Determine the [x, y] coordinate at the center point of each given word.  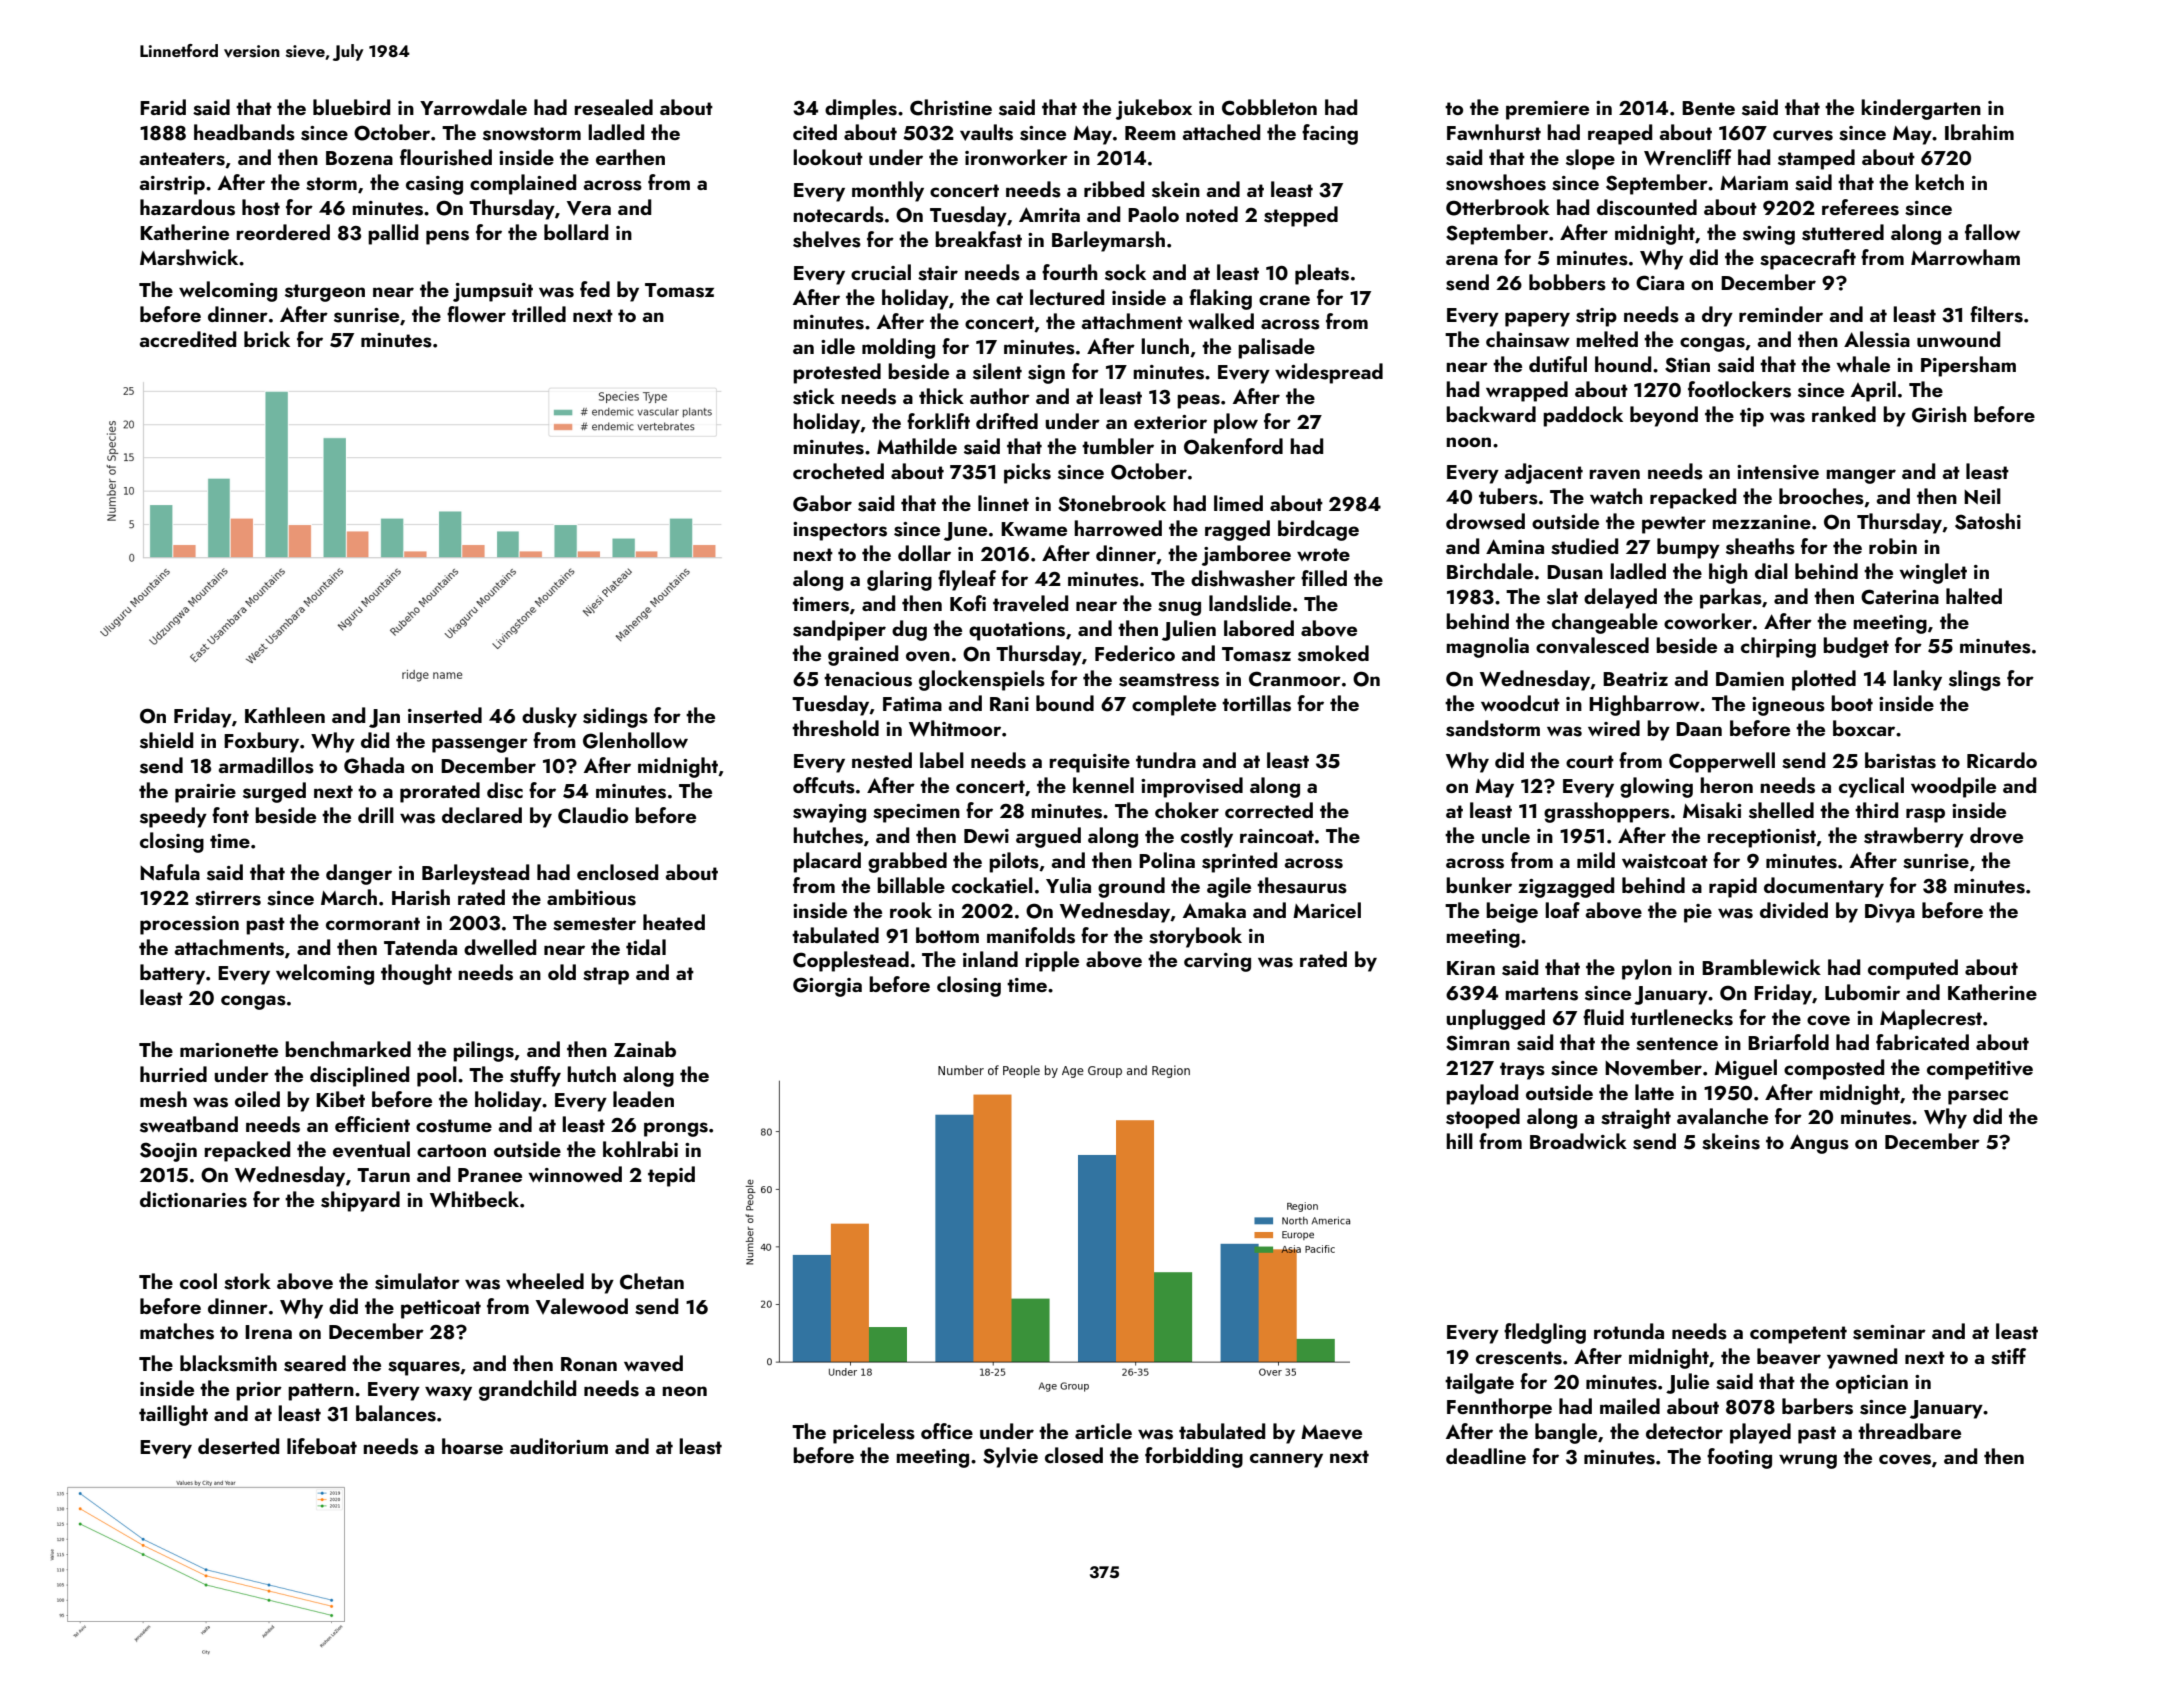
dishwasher [1243, 578]
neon [684, 1391]
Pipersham [1968, 366]
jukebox [1154, 109]
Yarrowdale [473, 107]
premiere [1547, 110]
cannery [1286, 1460]
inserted [445, 715]
